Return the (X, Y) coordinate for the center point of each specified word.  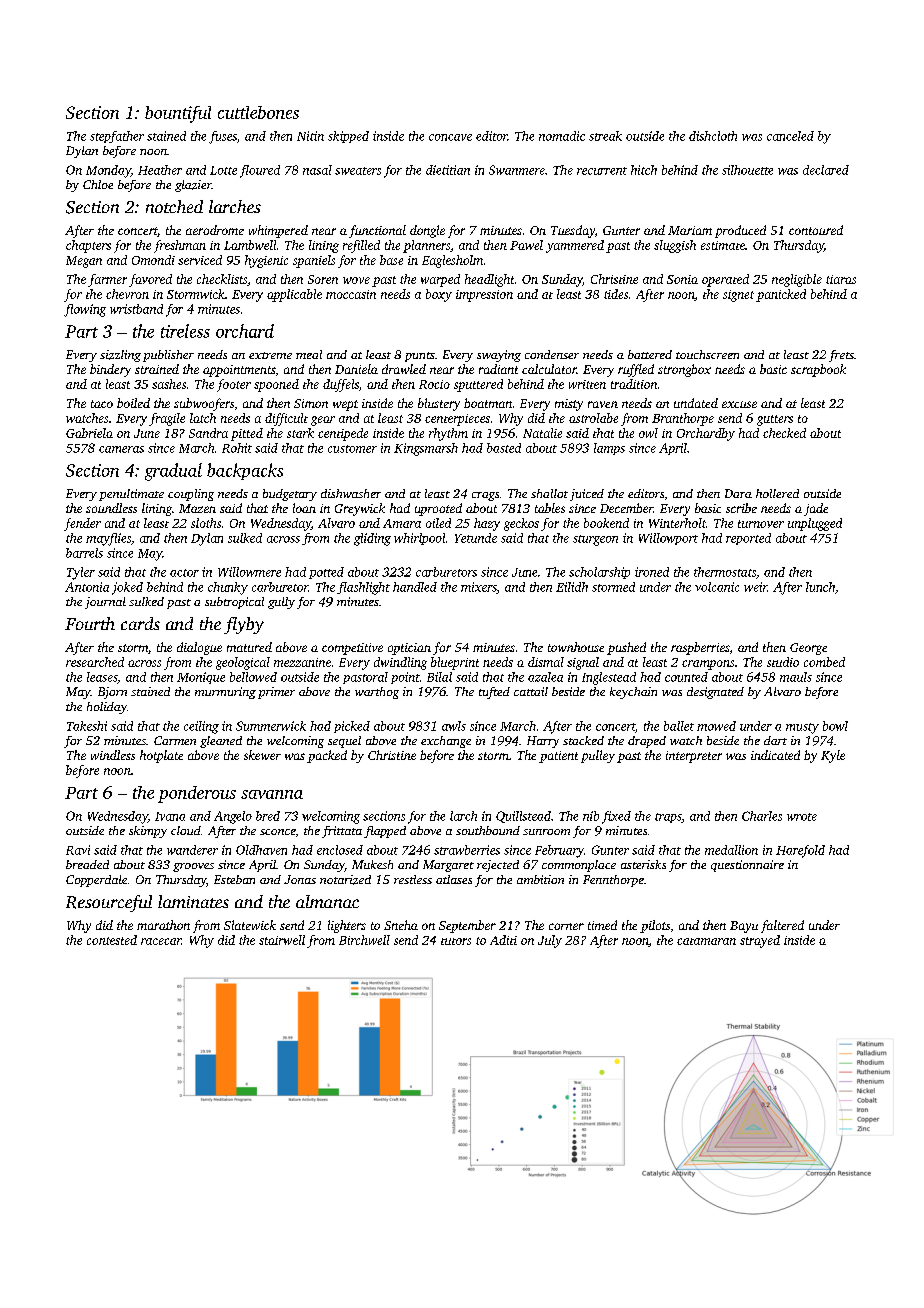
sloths (206, 523)
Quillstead (523, 817)
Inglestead (609, 678)
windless (113, 755)
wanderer (192, 850)
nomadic (562, 136)
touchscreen (707, 354)
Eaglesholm (452, 261)
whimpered (278, 231)
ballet (679, 726)
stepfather (117, 137)
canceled (790, 136)
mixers (479, 588)
